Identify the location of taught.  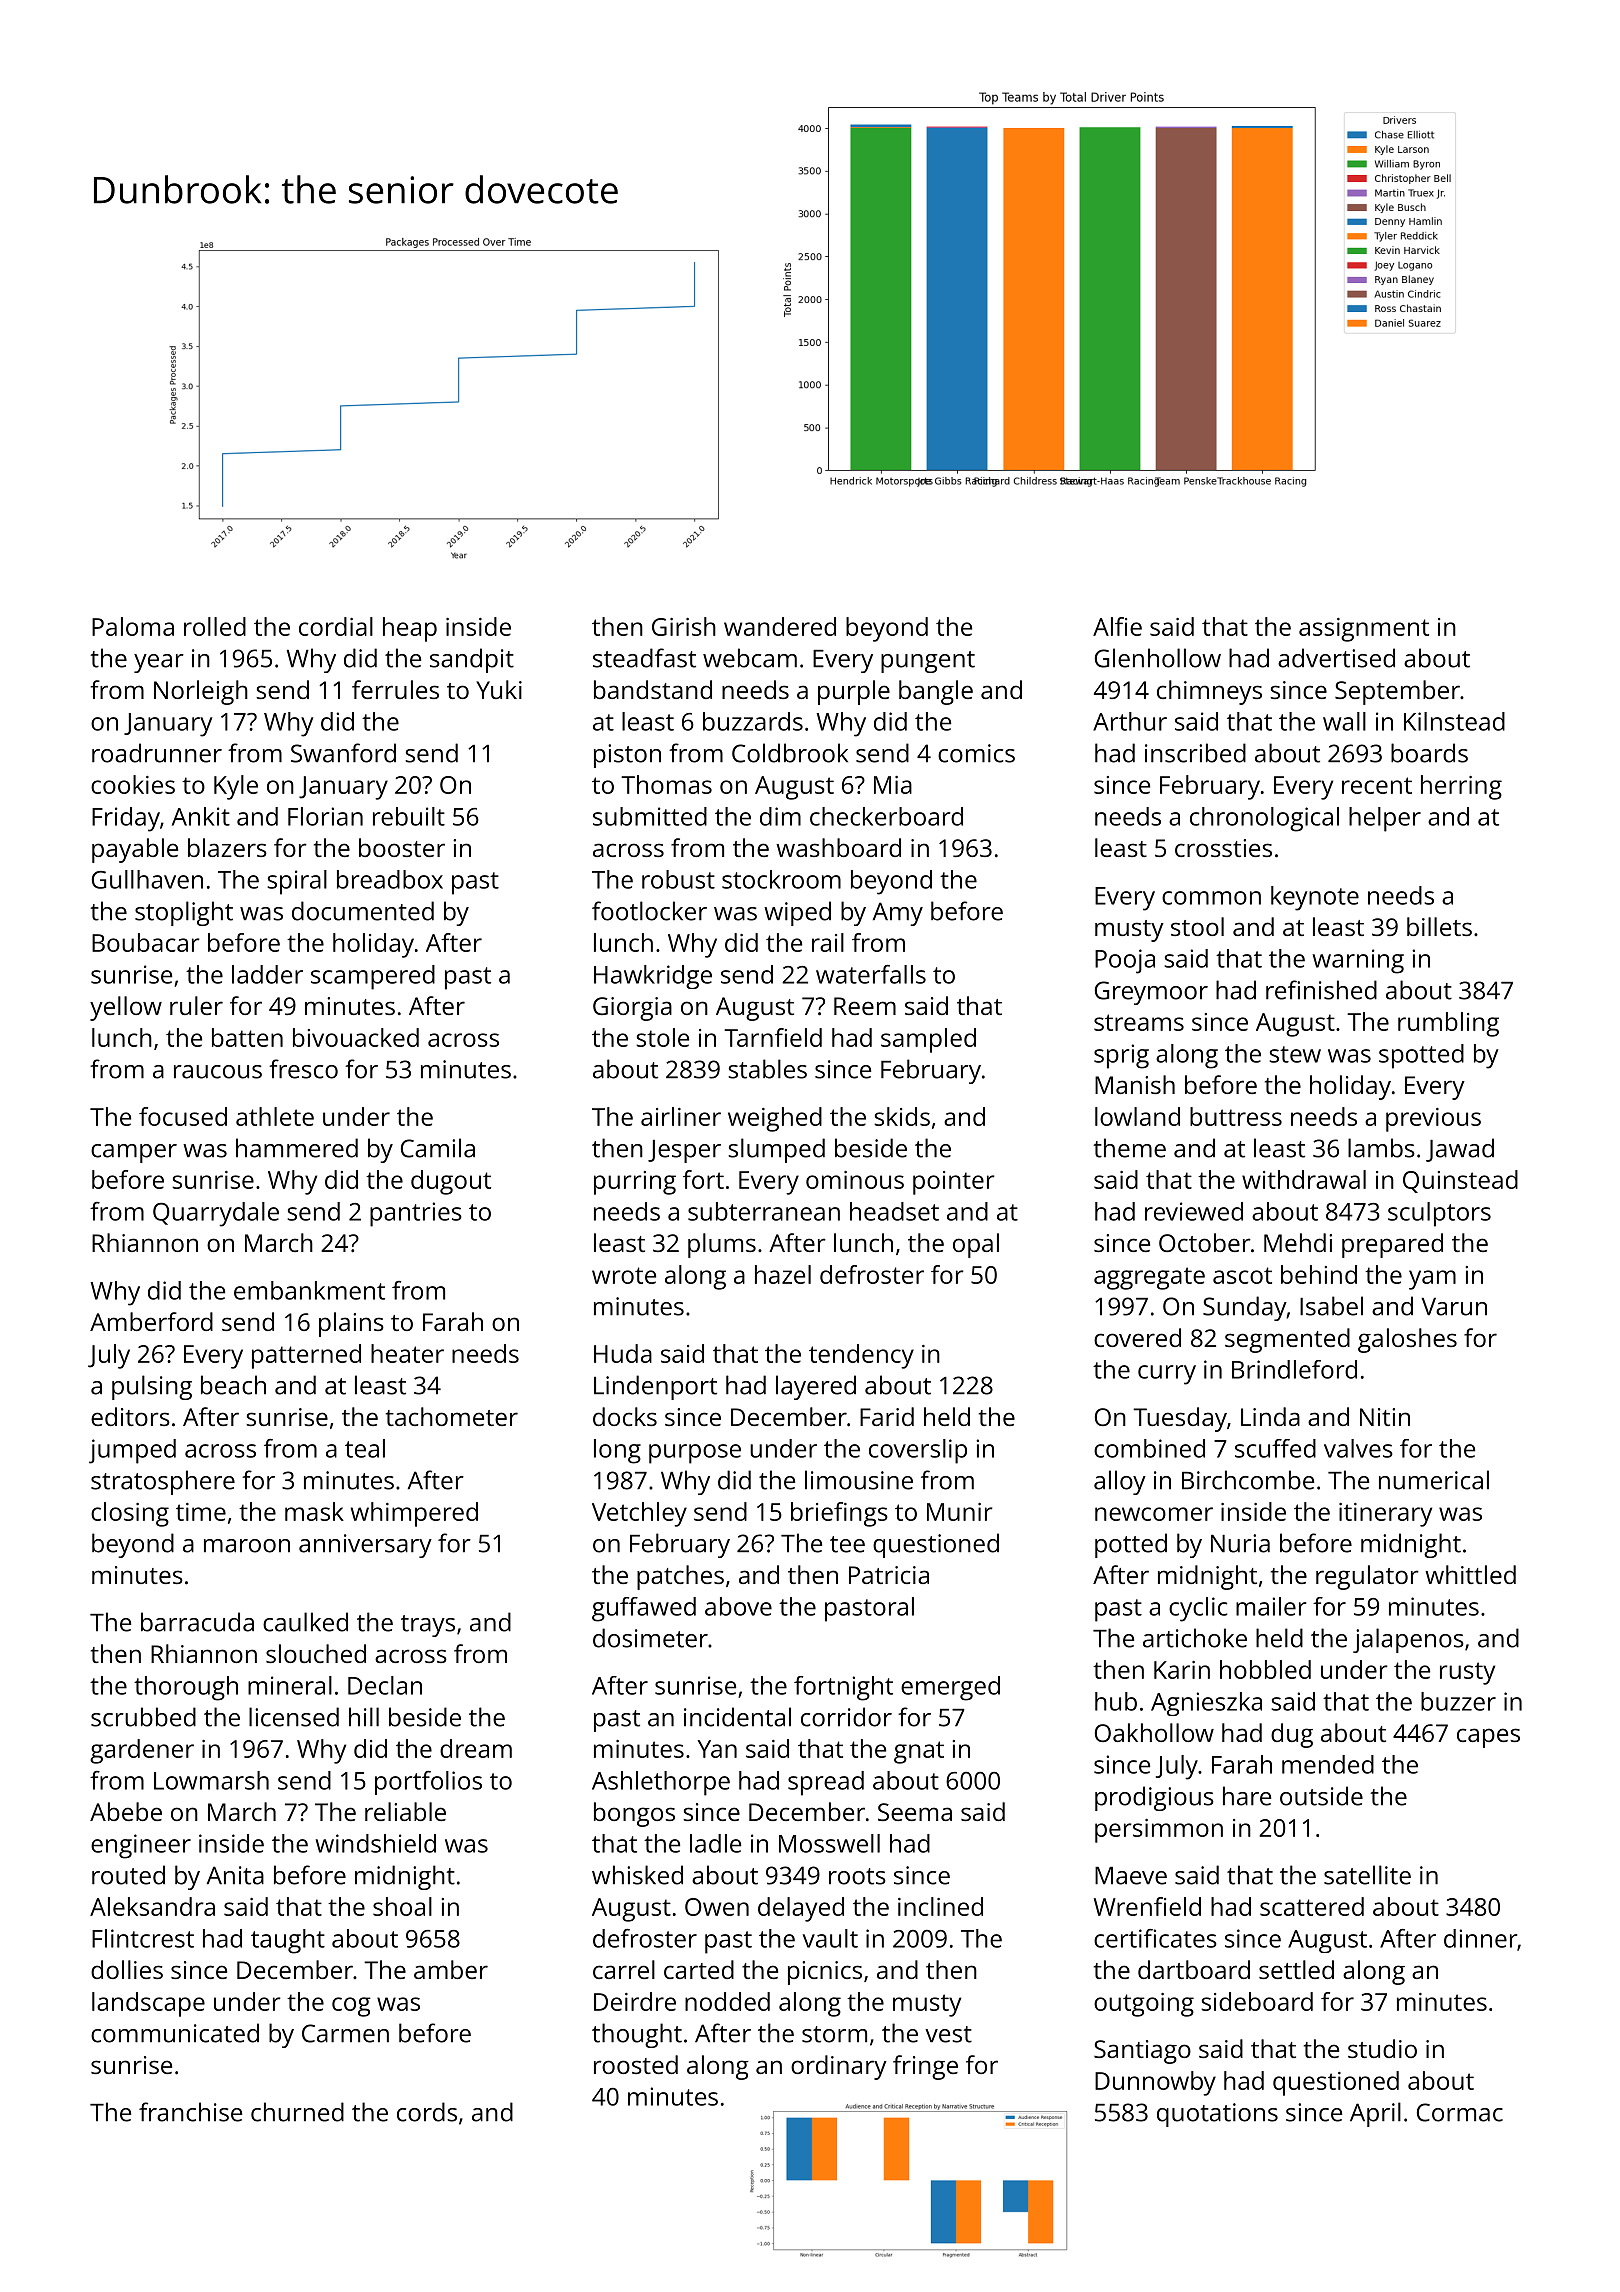
(288, 1941).
